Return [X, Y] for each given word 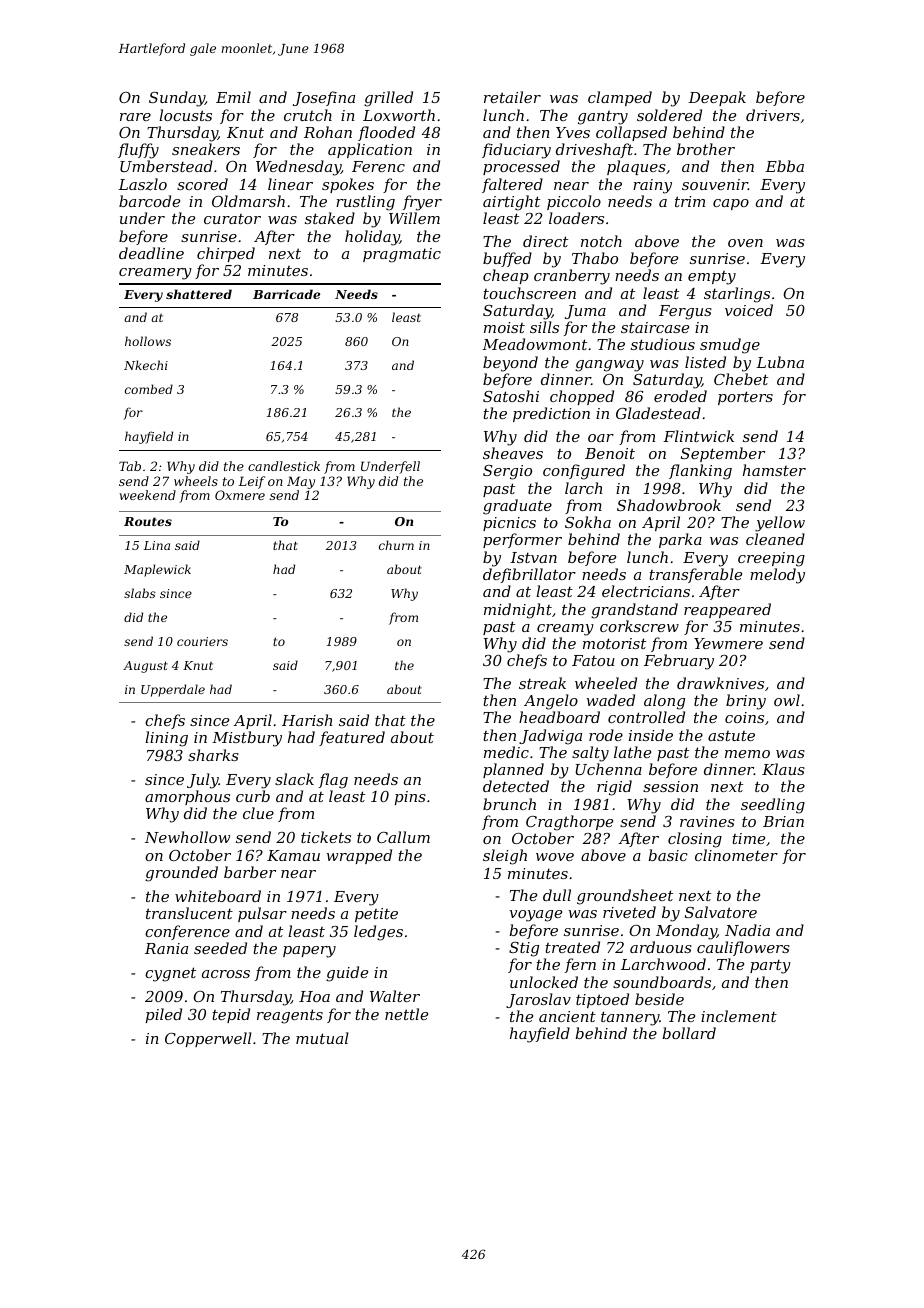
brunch [509, 804]
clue [258, 813]
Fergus [685, 312]
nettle [406, 1014]
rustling [365, 203]
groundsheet [625, 897]
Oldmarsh [248, 201]
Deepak [717, 98]
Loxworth [399, 115]
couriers [202, 641]
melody [777, 576]
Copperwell [208, 1039]
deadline [151, 253]
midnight [518, 611]
